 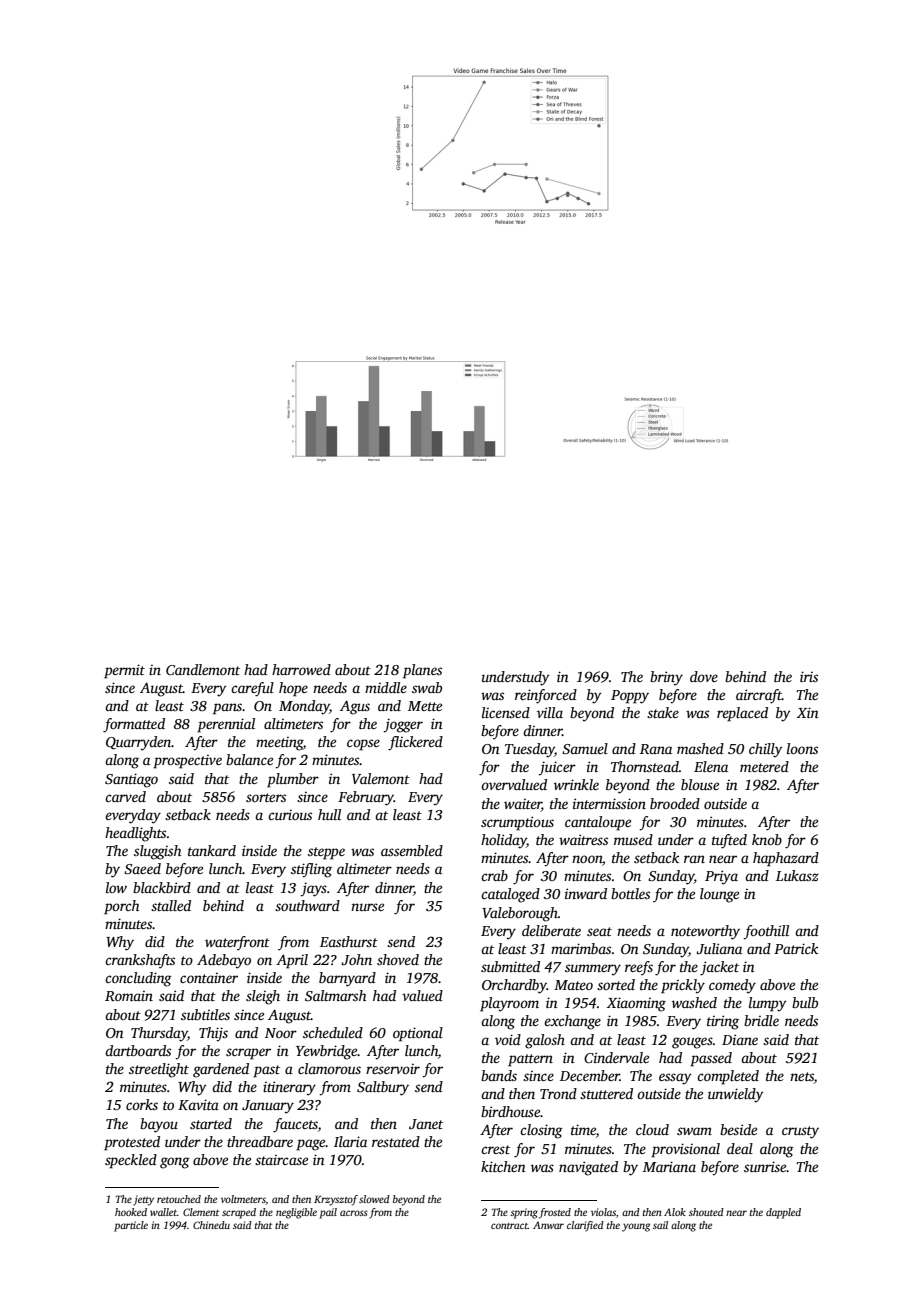 I want to click on Quarryden, so click(x=139, y=743).
